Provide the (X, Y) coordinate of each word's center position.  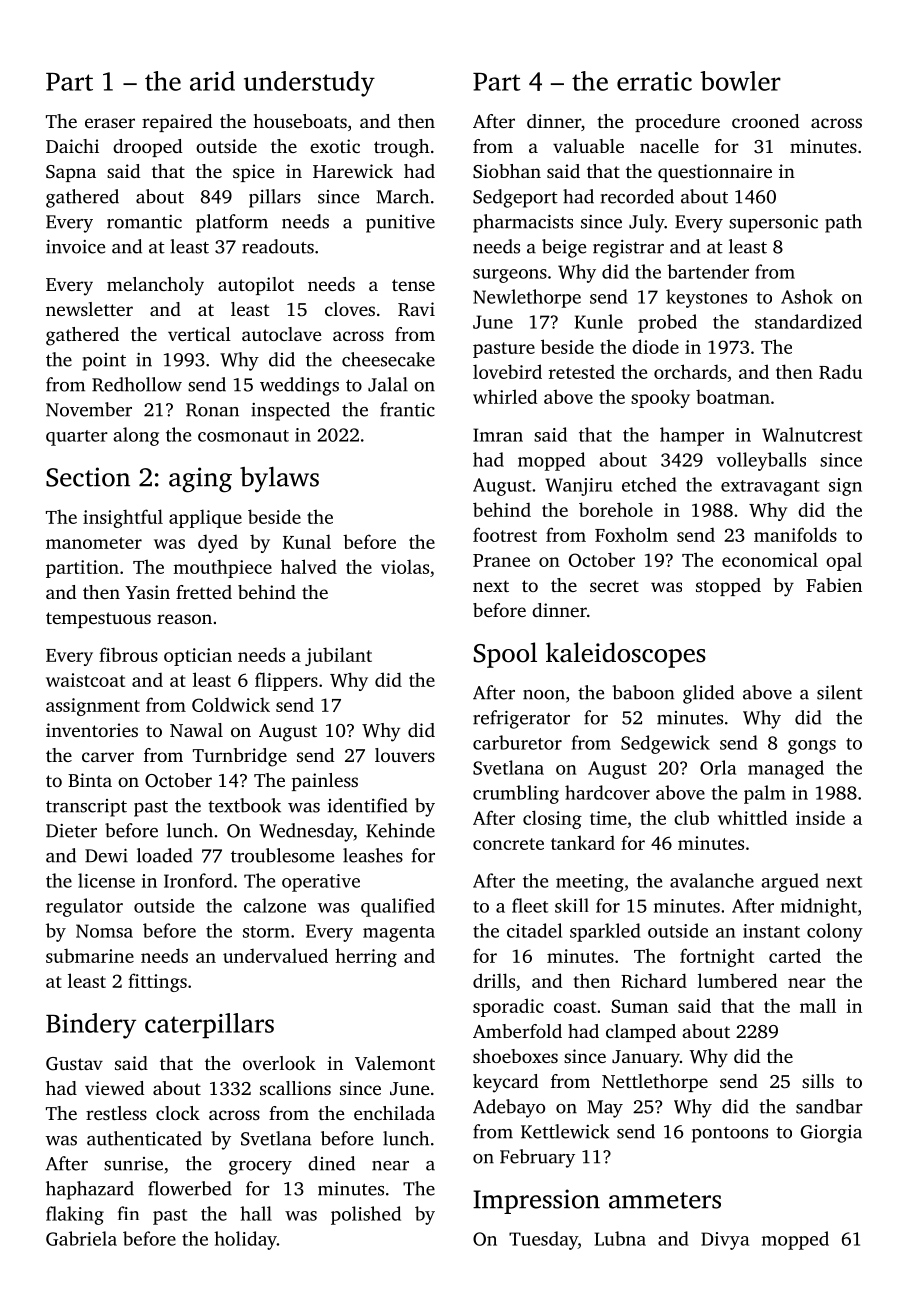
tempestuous (98, 620)
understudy (309, 84)
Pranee (501, 560)
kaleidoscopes (626, 655)
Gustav (74, 1064)
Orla (718, 767)
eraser (110, 123)
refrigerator (521, 719)
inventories (92, 730)
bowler (740, 81)
